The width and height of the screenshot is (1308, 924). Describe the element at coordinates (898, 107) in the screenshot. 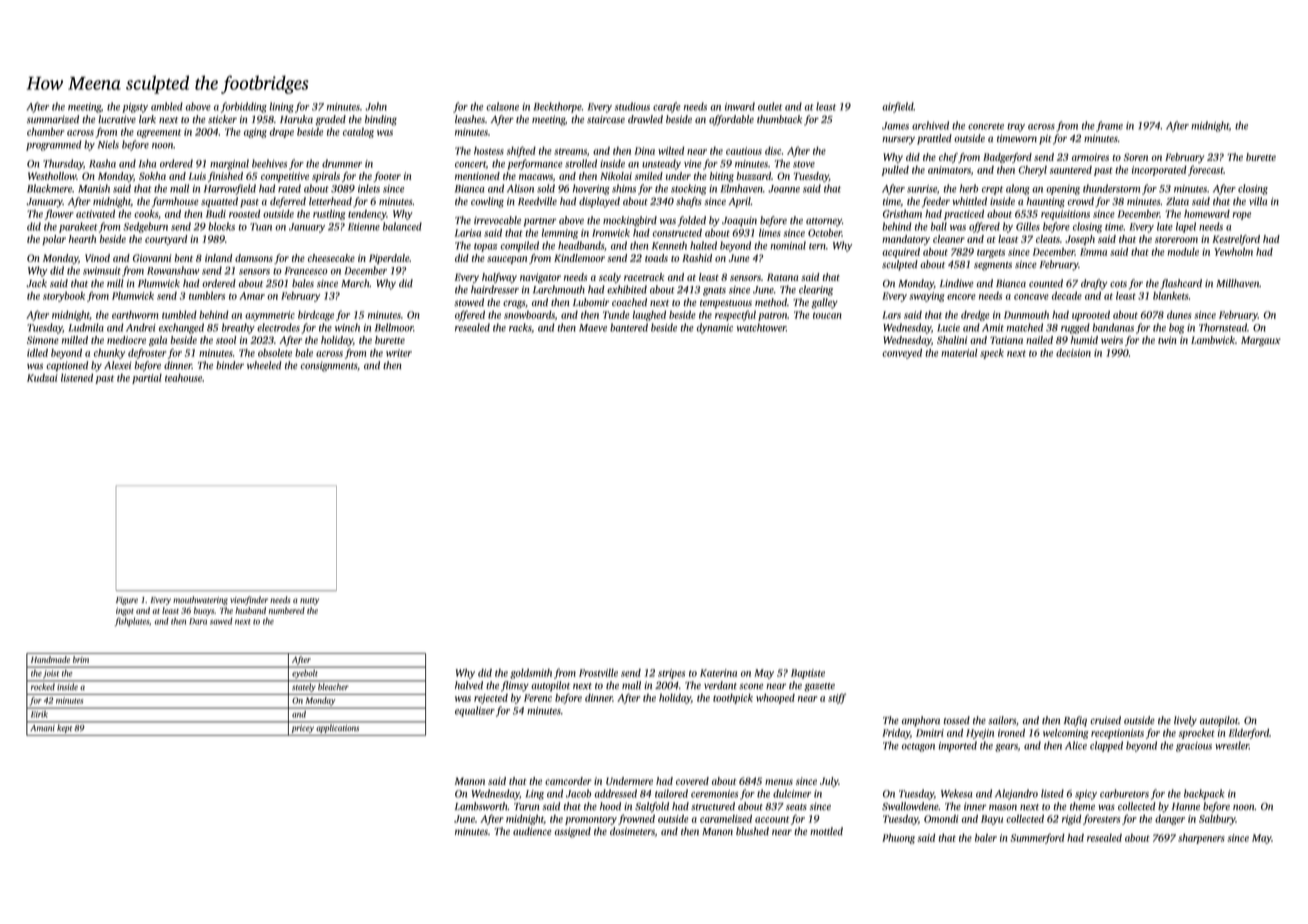

I see `airfield` at that location.
